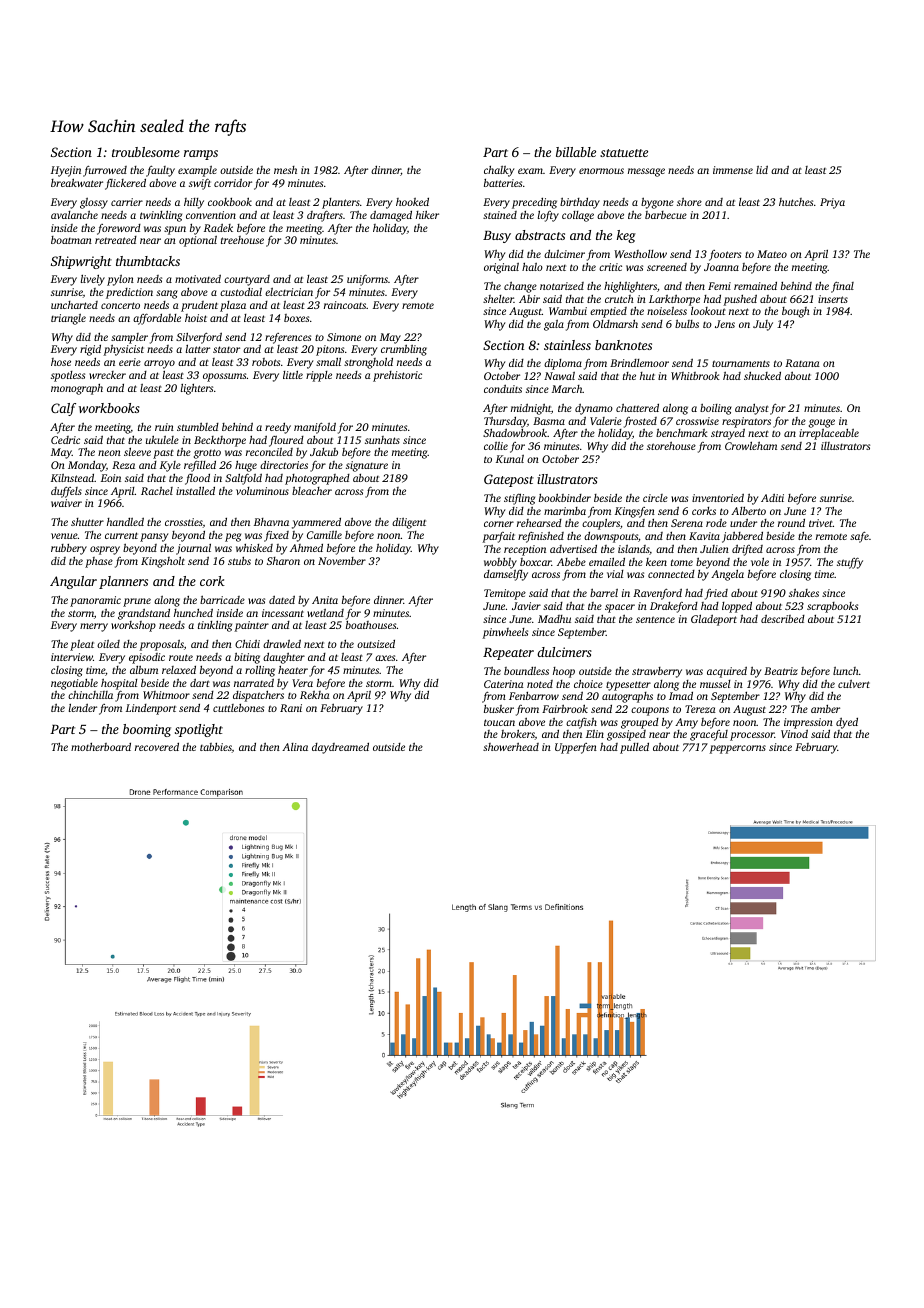 The height and width of the screenshot is (1308, 924). I want to click on arroyo, so click(159, 364).
